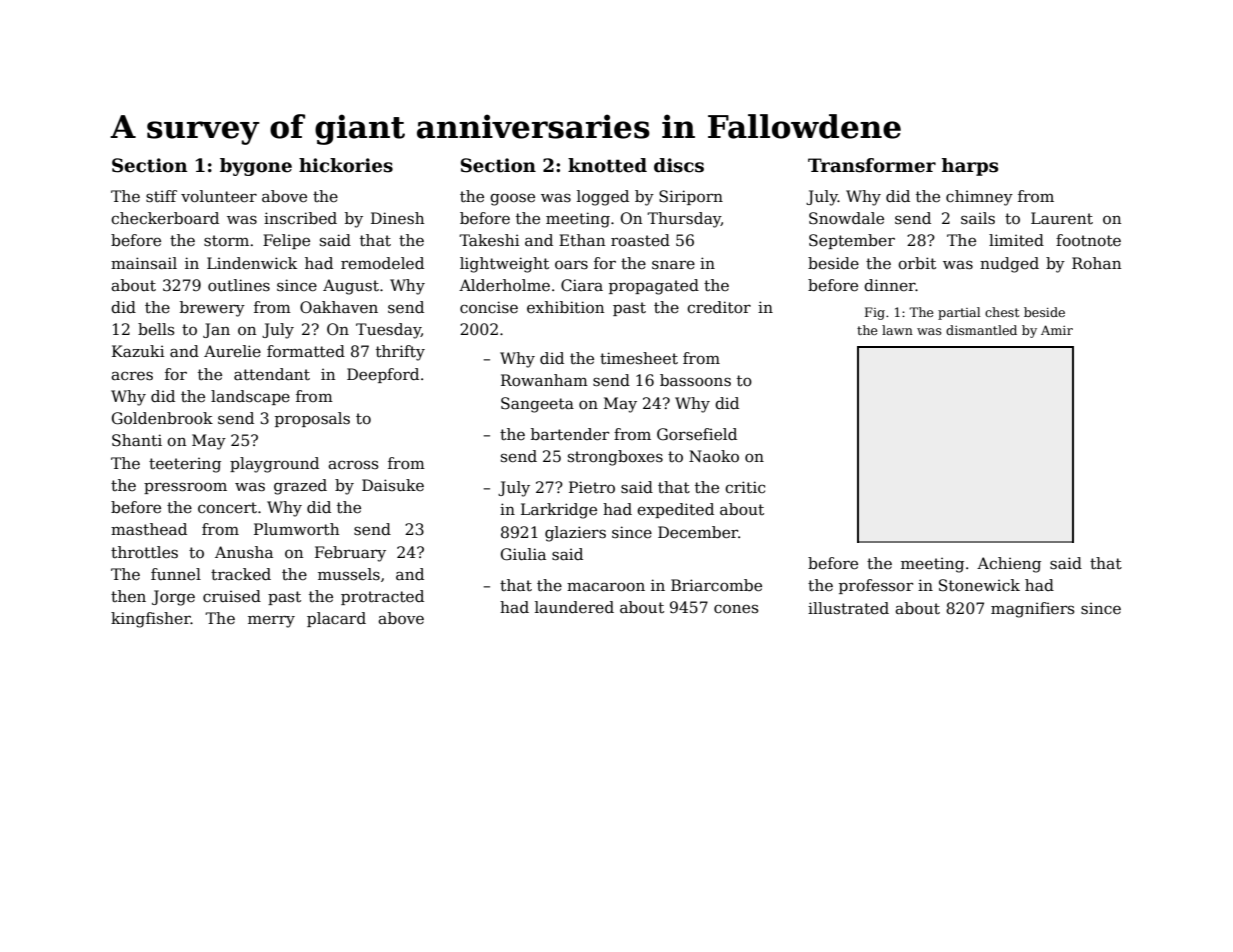  I want to click on hickories, so click(346, 165).
